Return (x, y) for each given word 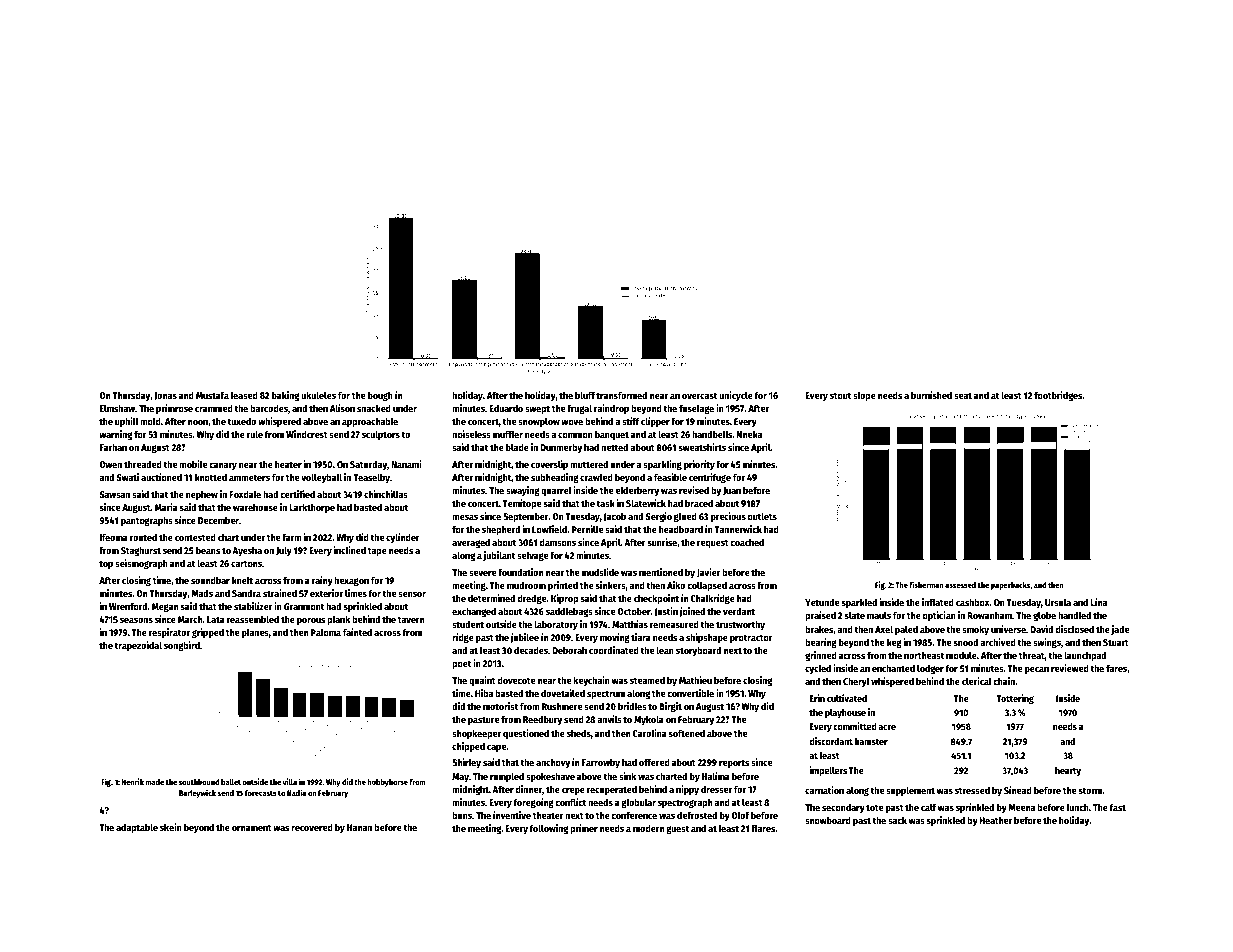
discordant (831, 741)
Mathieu (695, 680)
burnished (931, 395)
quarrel (556, 491)
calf (928, 807)
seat (963, 395)
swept (537, 409)
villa (290, 781)
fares (1116, 668)
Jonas (165, 396)
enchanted (893, 668)
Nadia (296, 792)
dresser (716, 789)
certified (297, 494)
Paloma (326, 632)
